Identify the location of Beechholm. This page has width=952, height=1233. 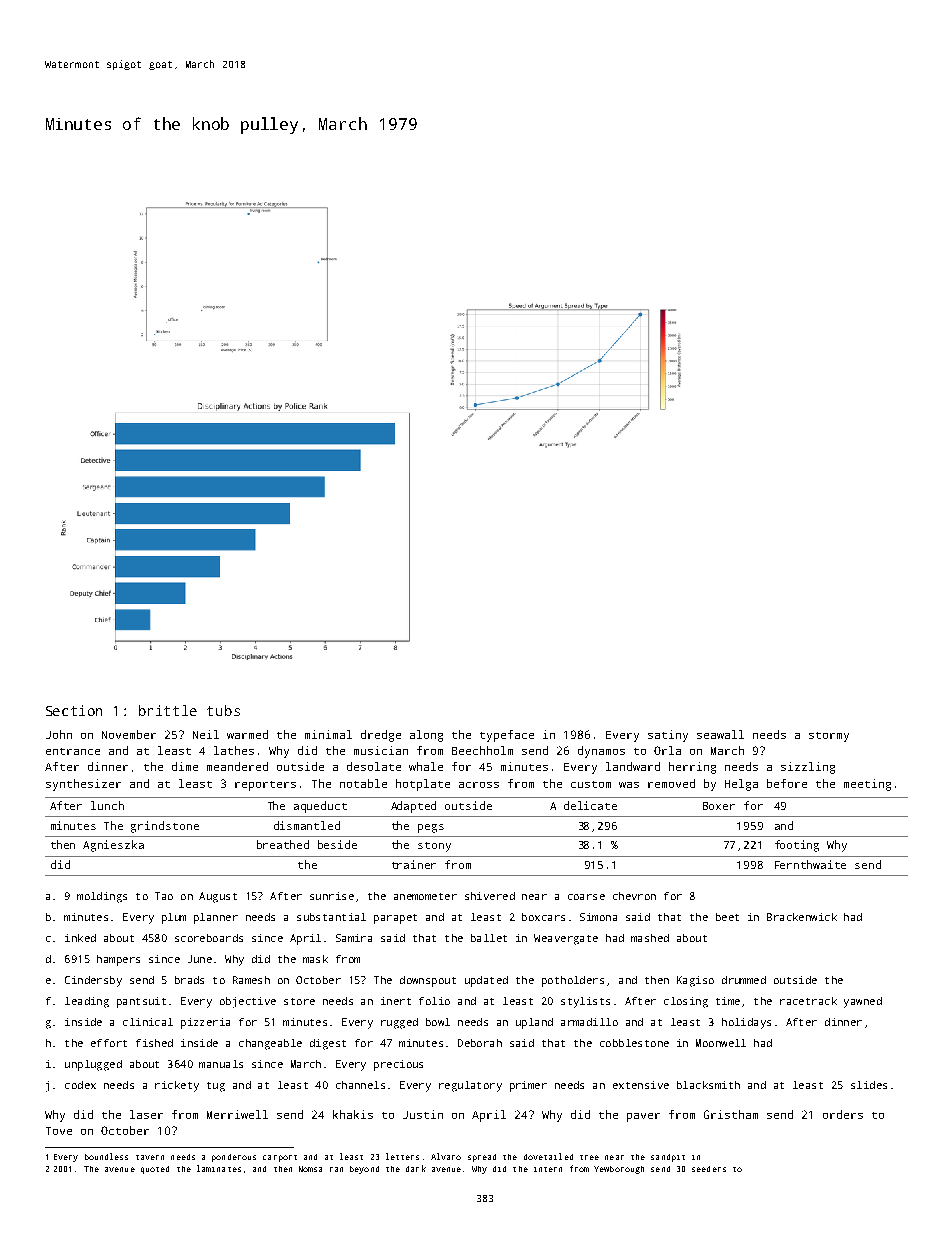
(482, 750).
